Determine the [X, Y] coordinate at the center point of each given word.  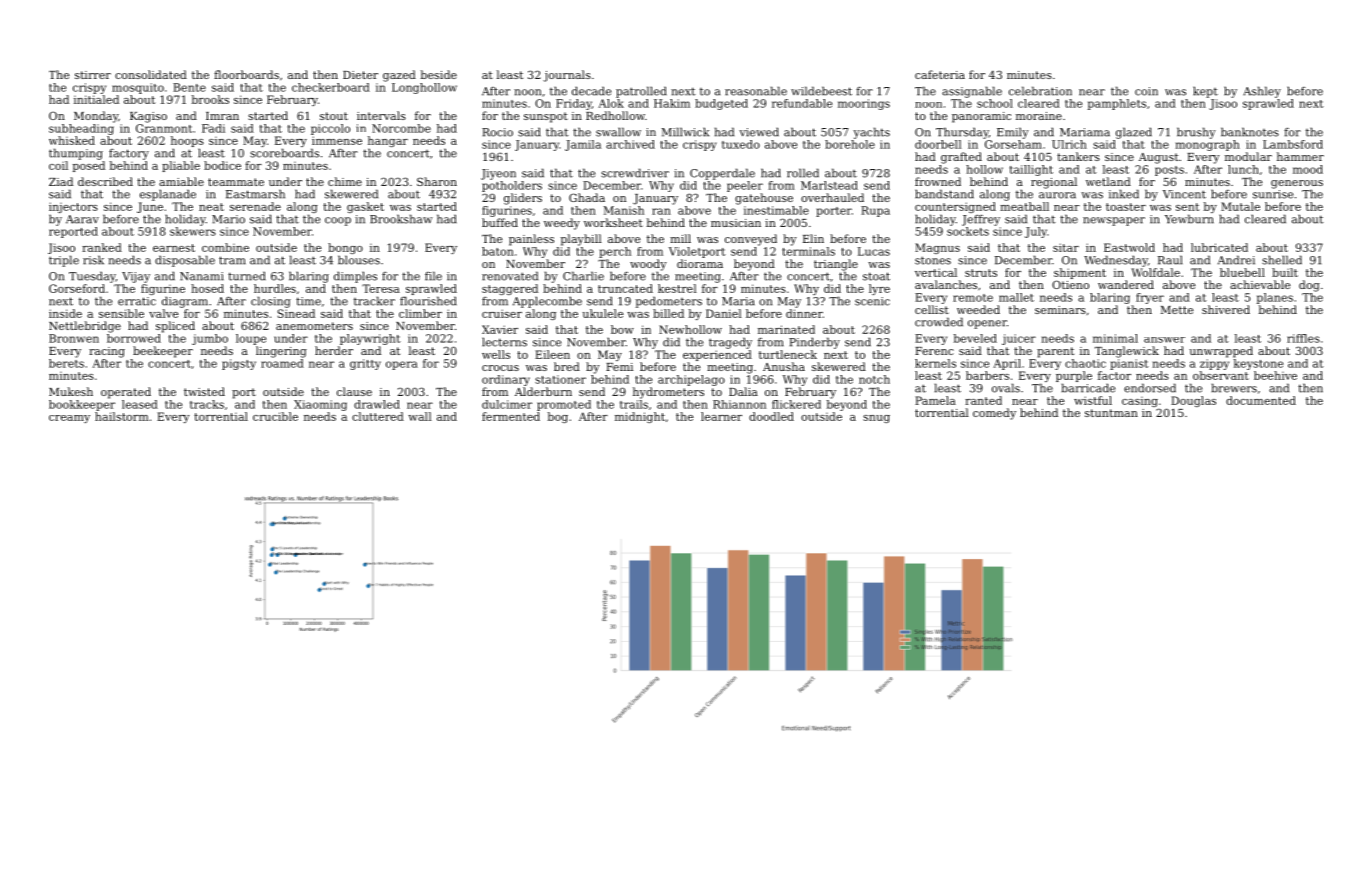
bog [558, 417]
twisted [204, 391]
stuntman [1111, 413]
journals [567, 76]
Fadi [213, 128]
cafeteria [940, 74]
